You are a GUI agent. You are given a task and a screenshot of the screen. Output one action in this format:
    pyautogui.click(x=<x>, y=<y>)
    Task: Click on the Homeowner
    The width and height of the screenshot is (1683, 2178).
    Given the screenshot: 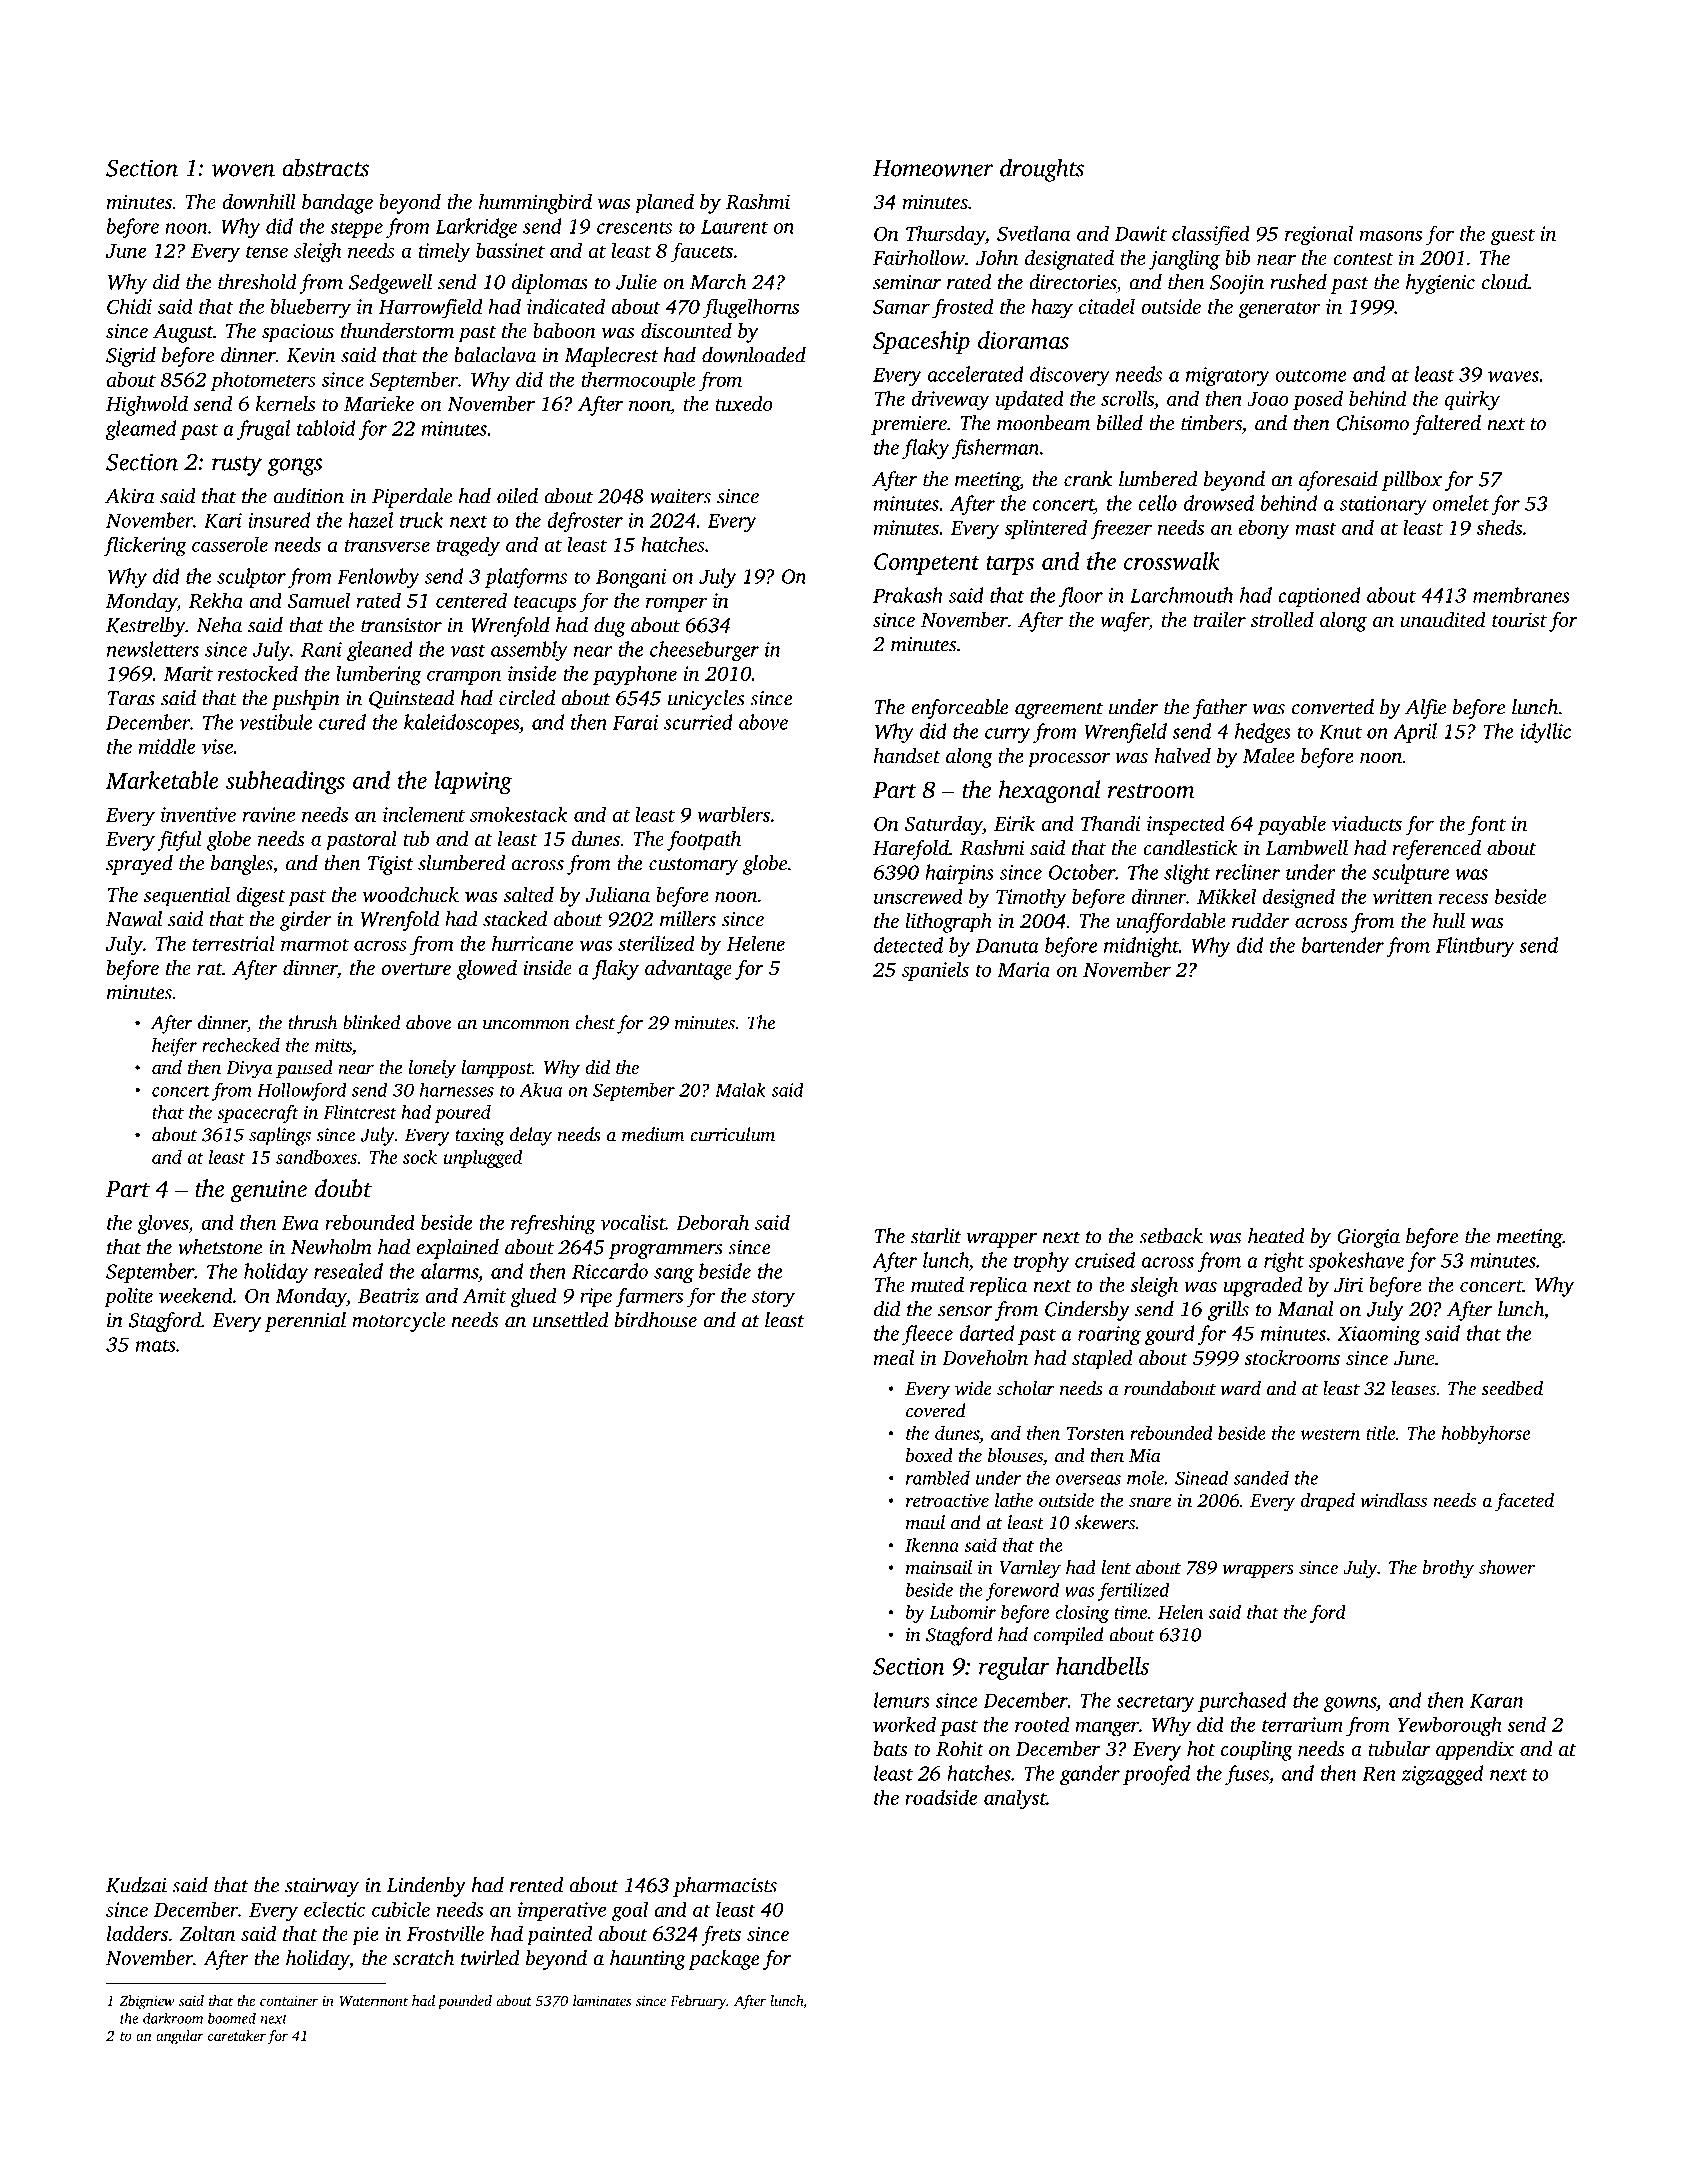 What is the action you would take?
    pyautogui.click(x=933, y=168)
